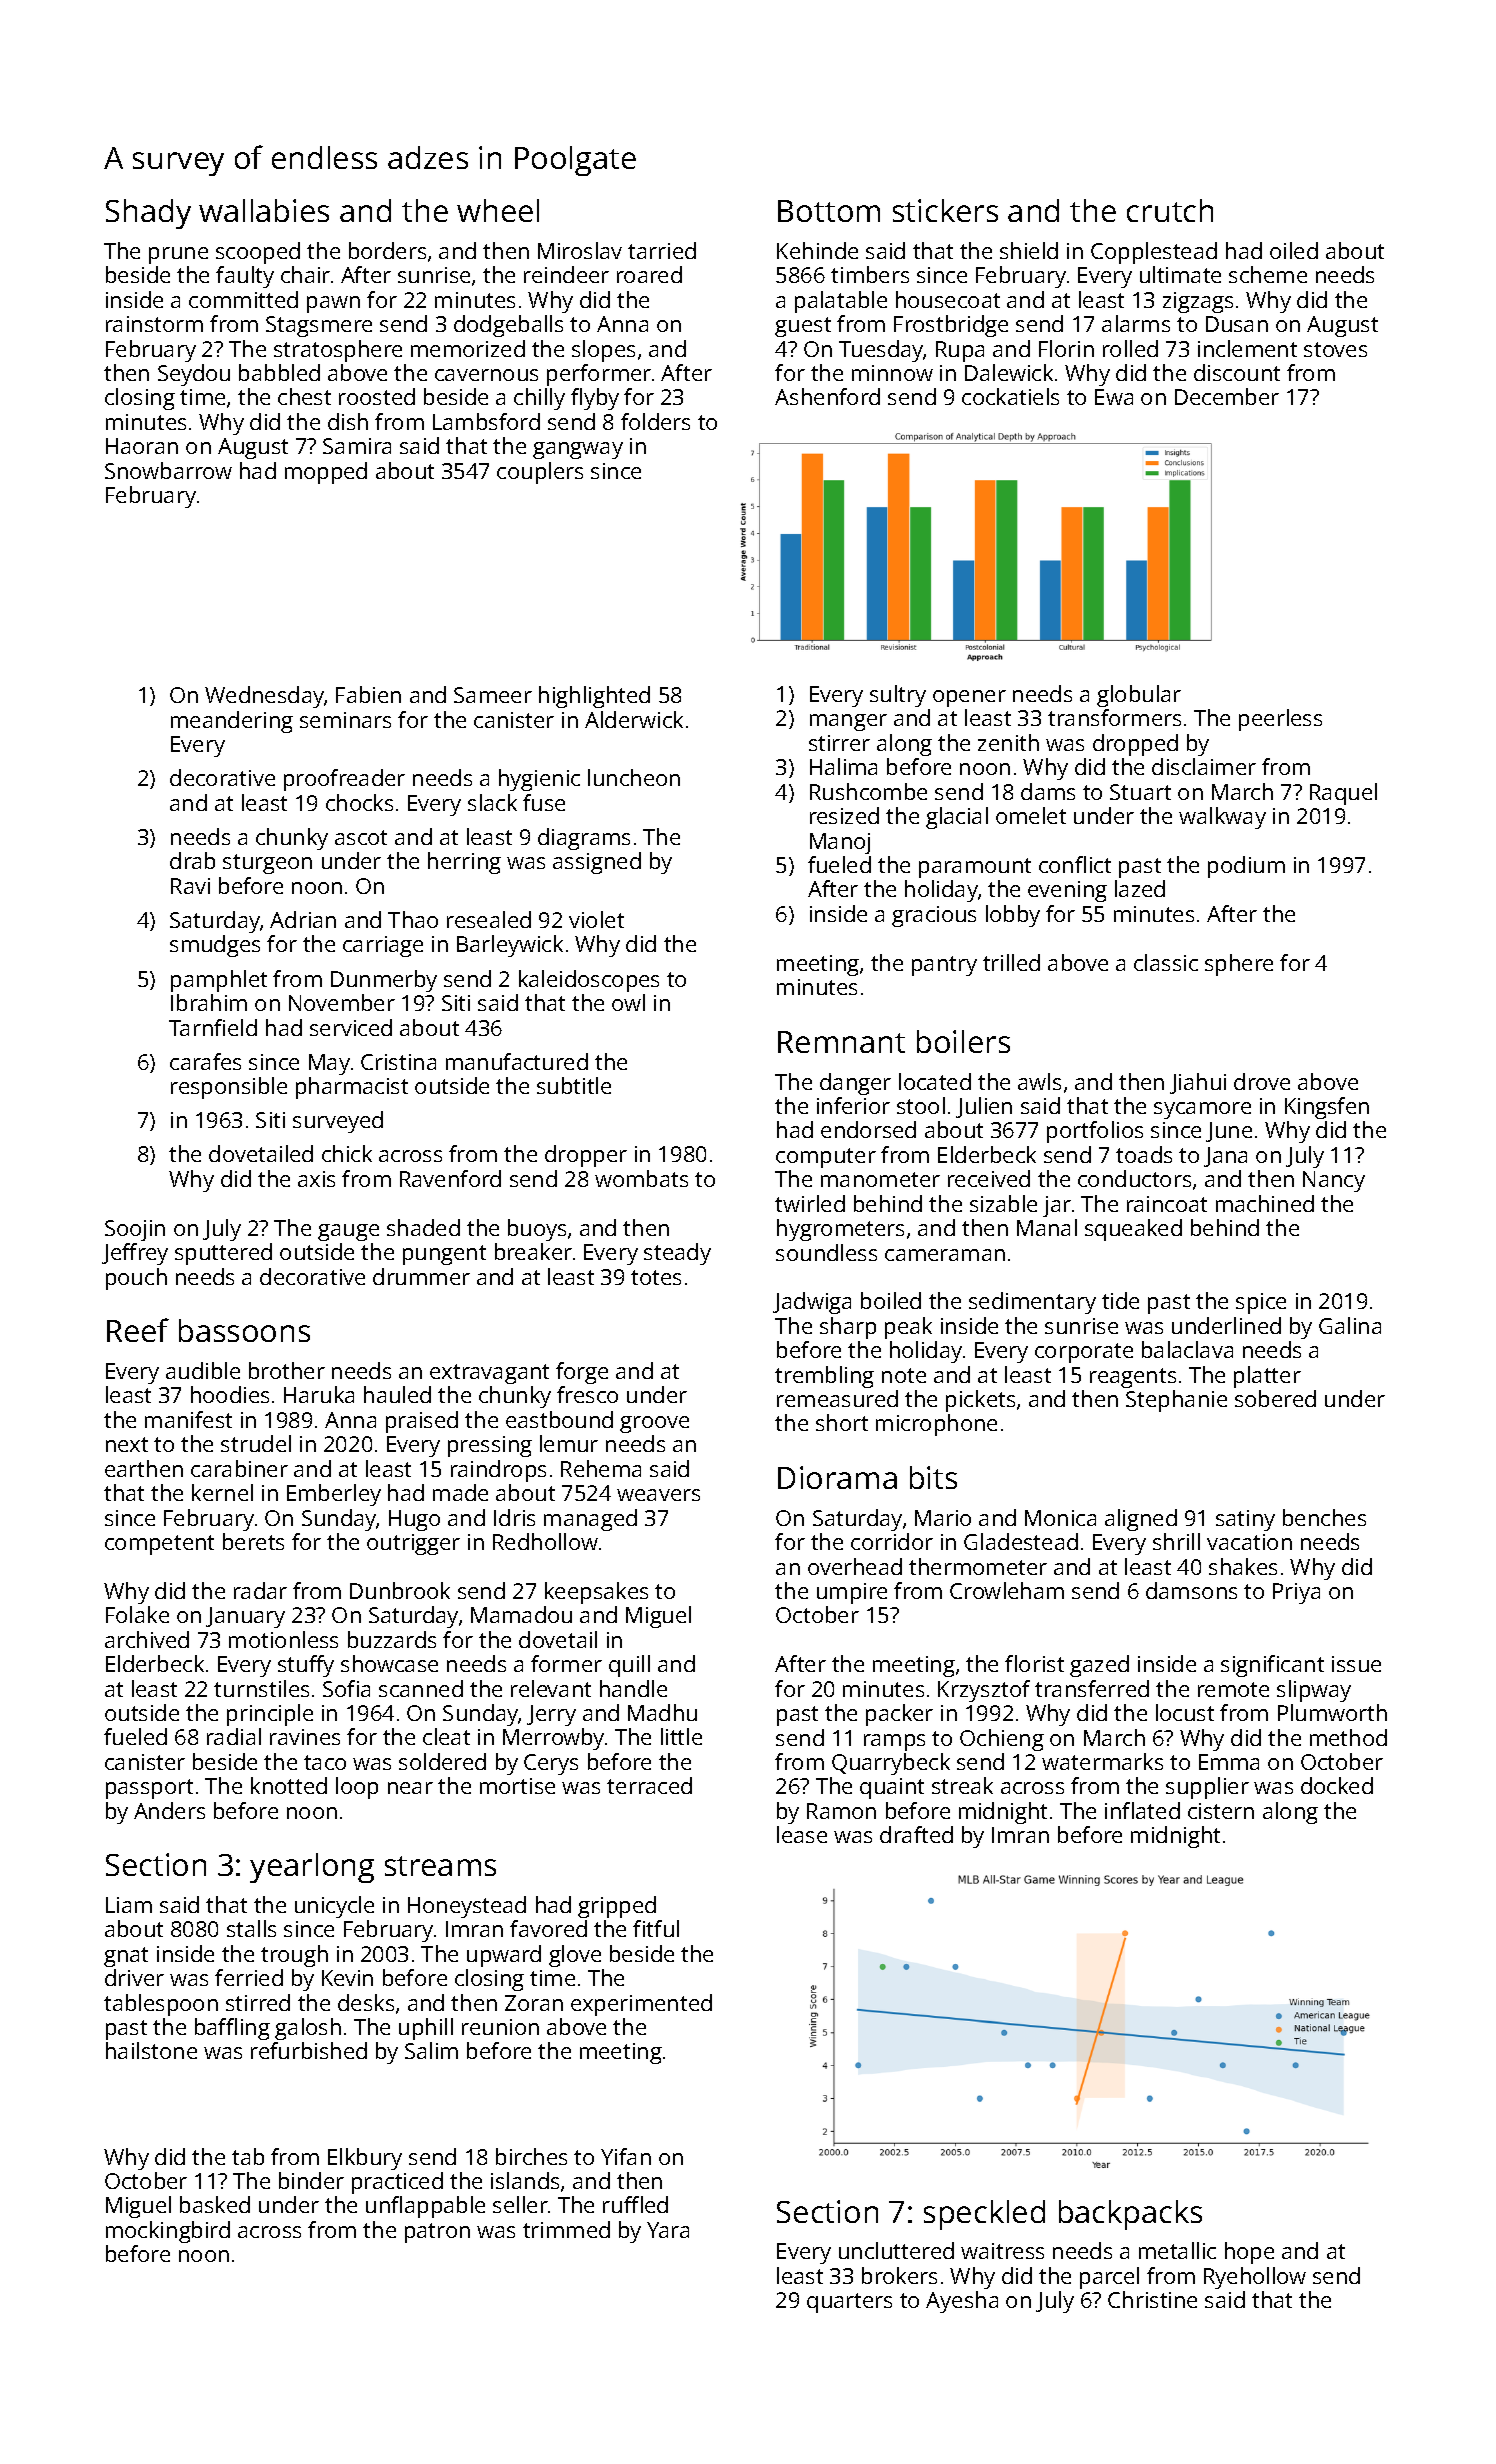  Describe the element at coordinates (1343, 794) in the page. I see `Raquel` at that location.
